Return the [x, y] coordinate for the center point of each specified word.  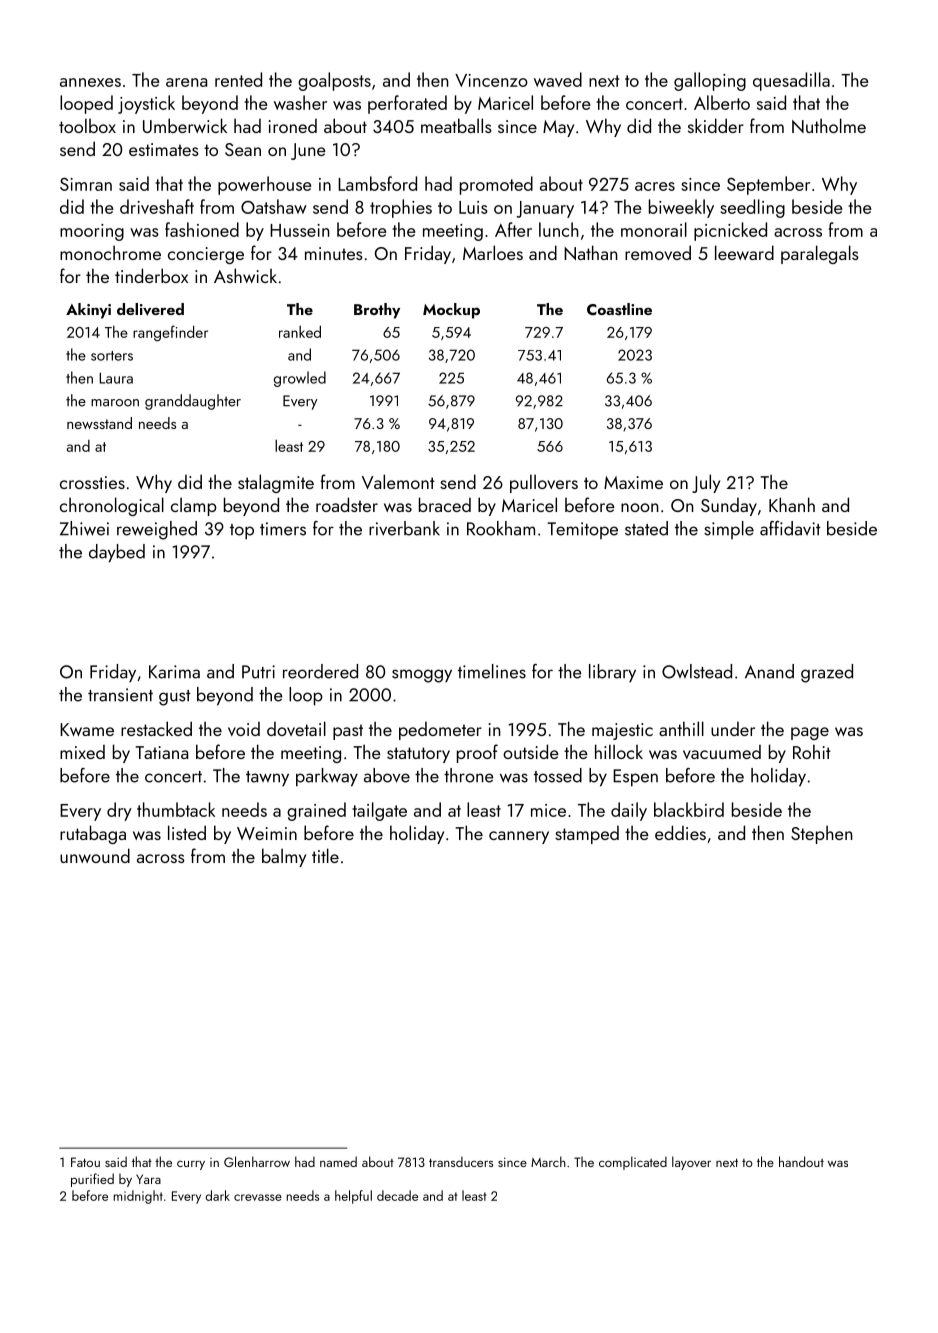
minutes [334, 253]
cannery [519, 837]
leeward [744, 252]
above [387, 775]
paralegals [820, 254]
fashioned [202, 229]
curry [191, 1165]
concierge [206, 255]
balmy [284, 857]
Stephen [822, 834]
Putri [258, 672]
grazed [827, 673]
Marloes [493, 252]
